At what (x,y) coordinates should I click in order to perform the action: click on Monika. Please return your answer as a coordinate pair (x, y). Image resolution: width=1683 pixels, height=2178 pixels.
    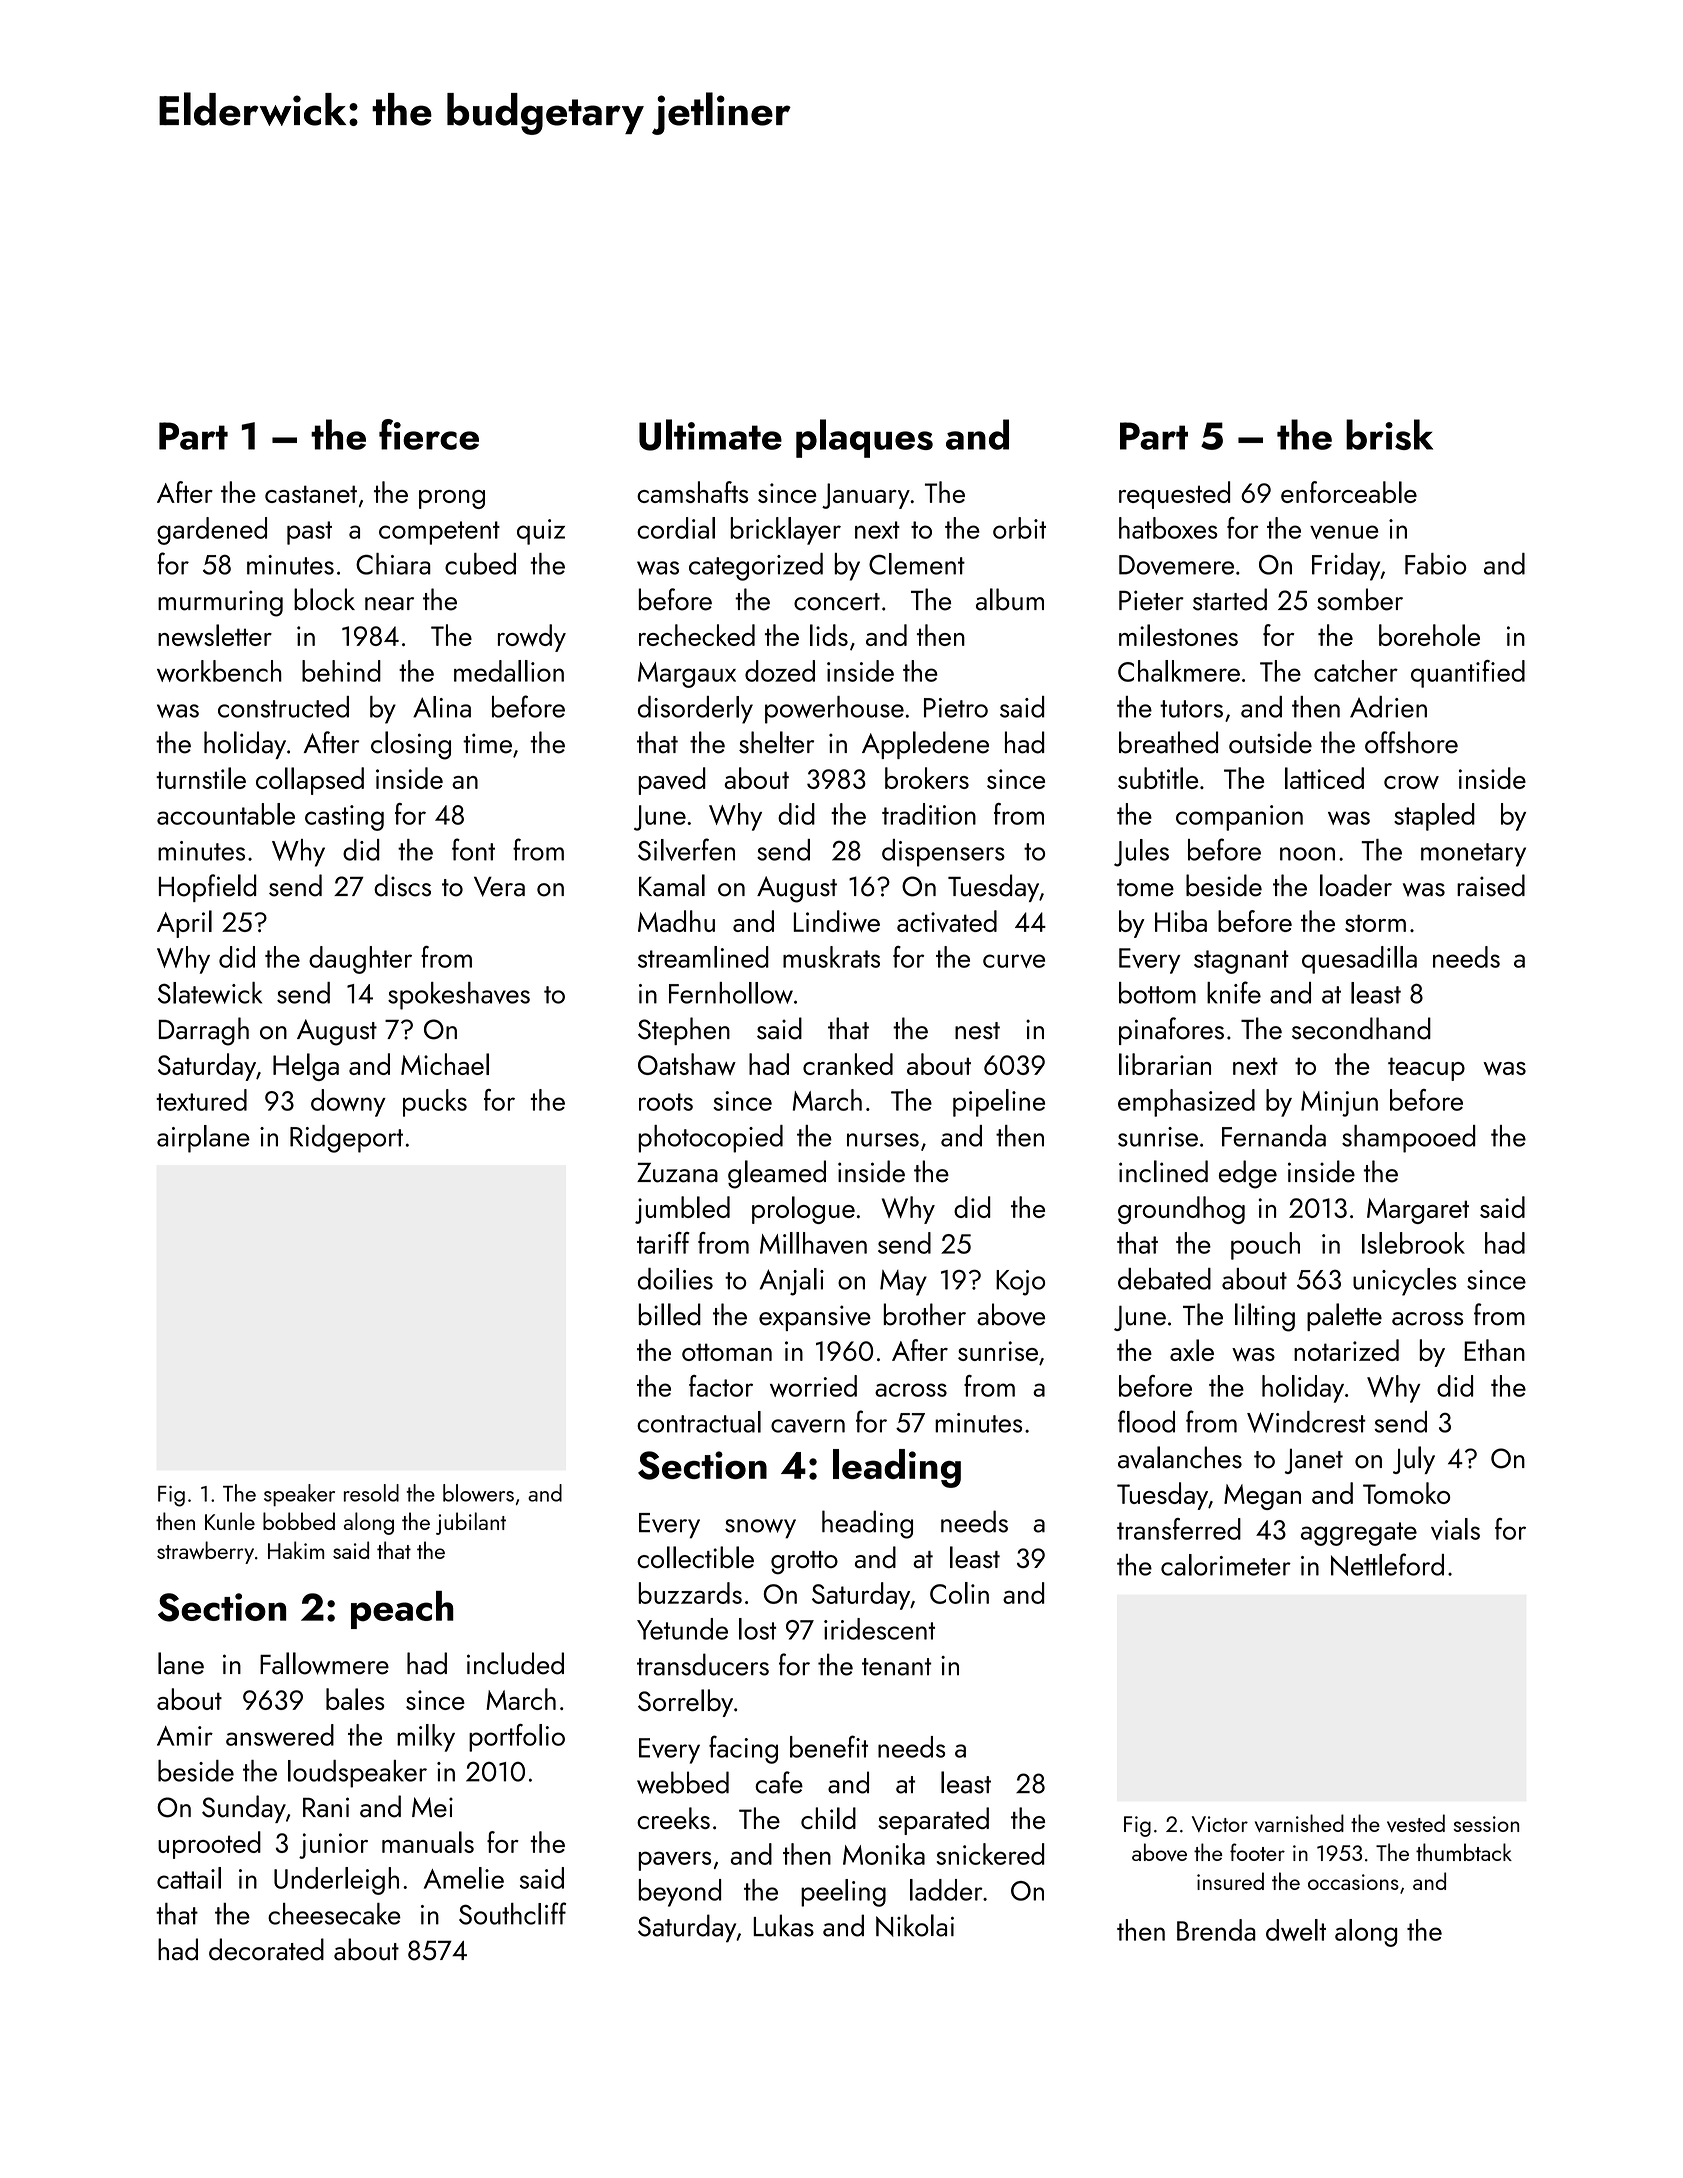
    Looking at the image, I should click on (884, 1854).
